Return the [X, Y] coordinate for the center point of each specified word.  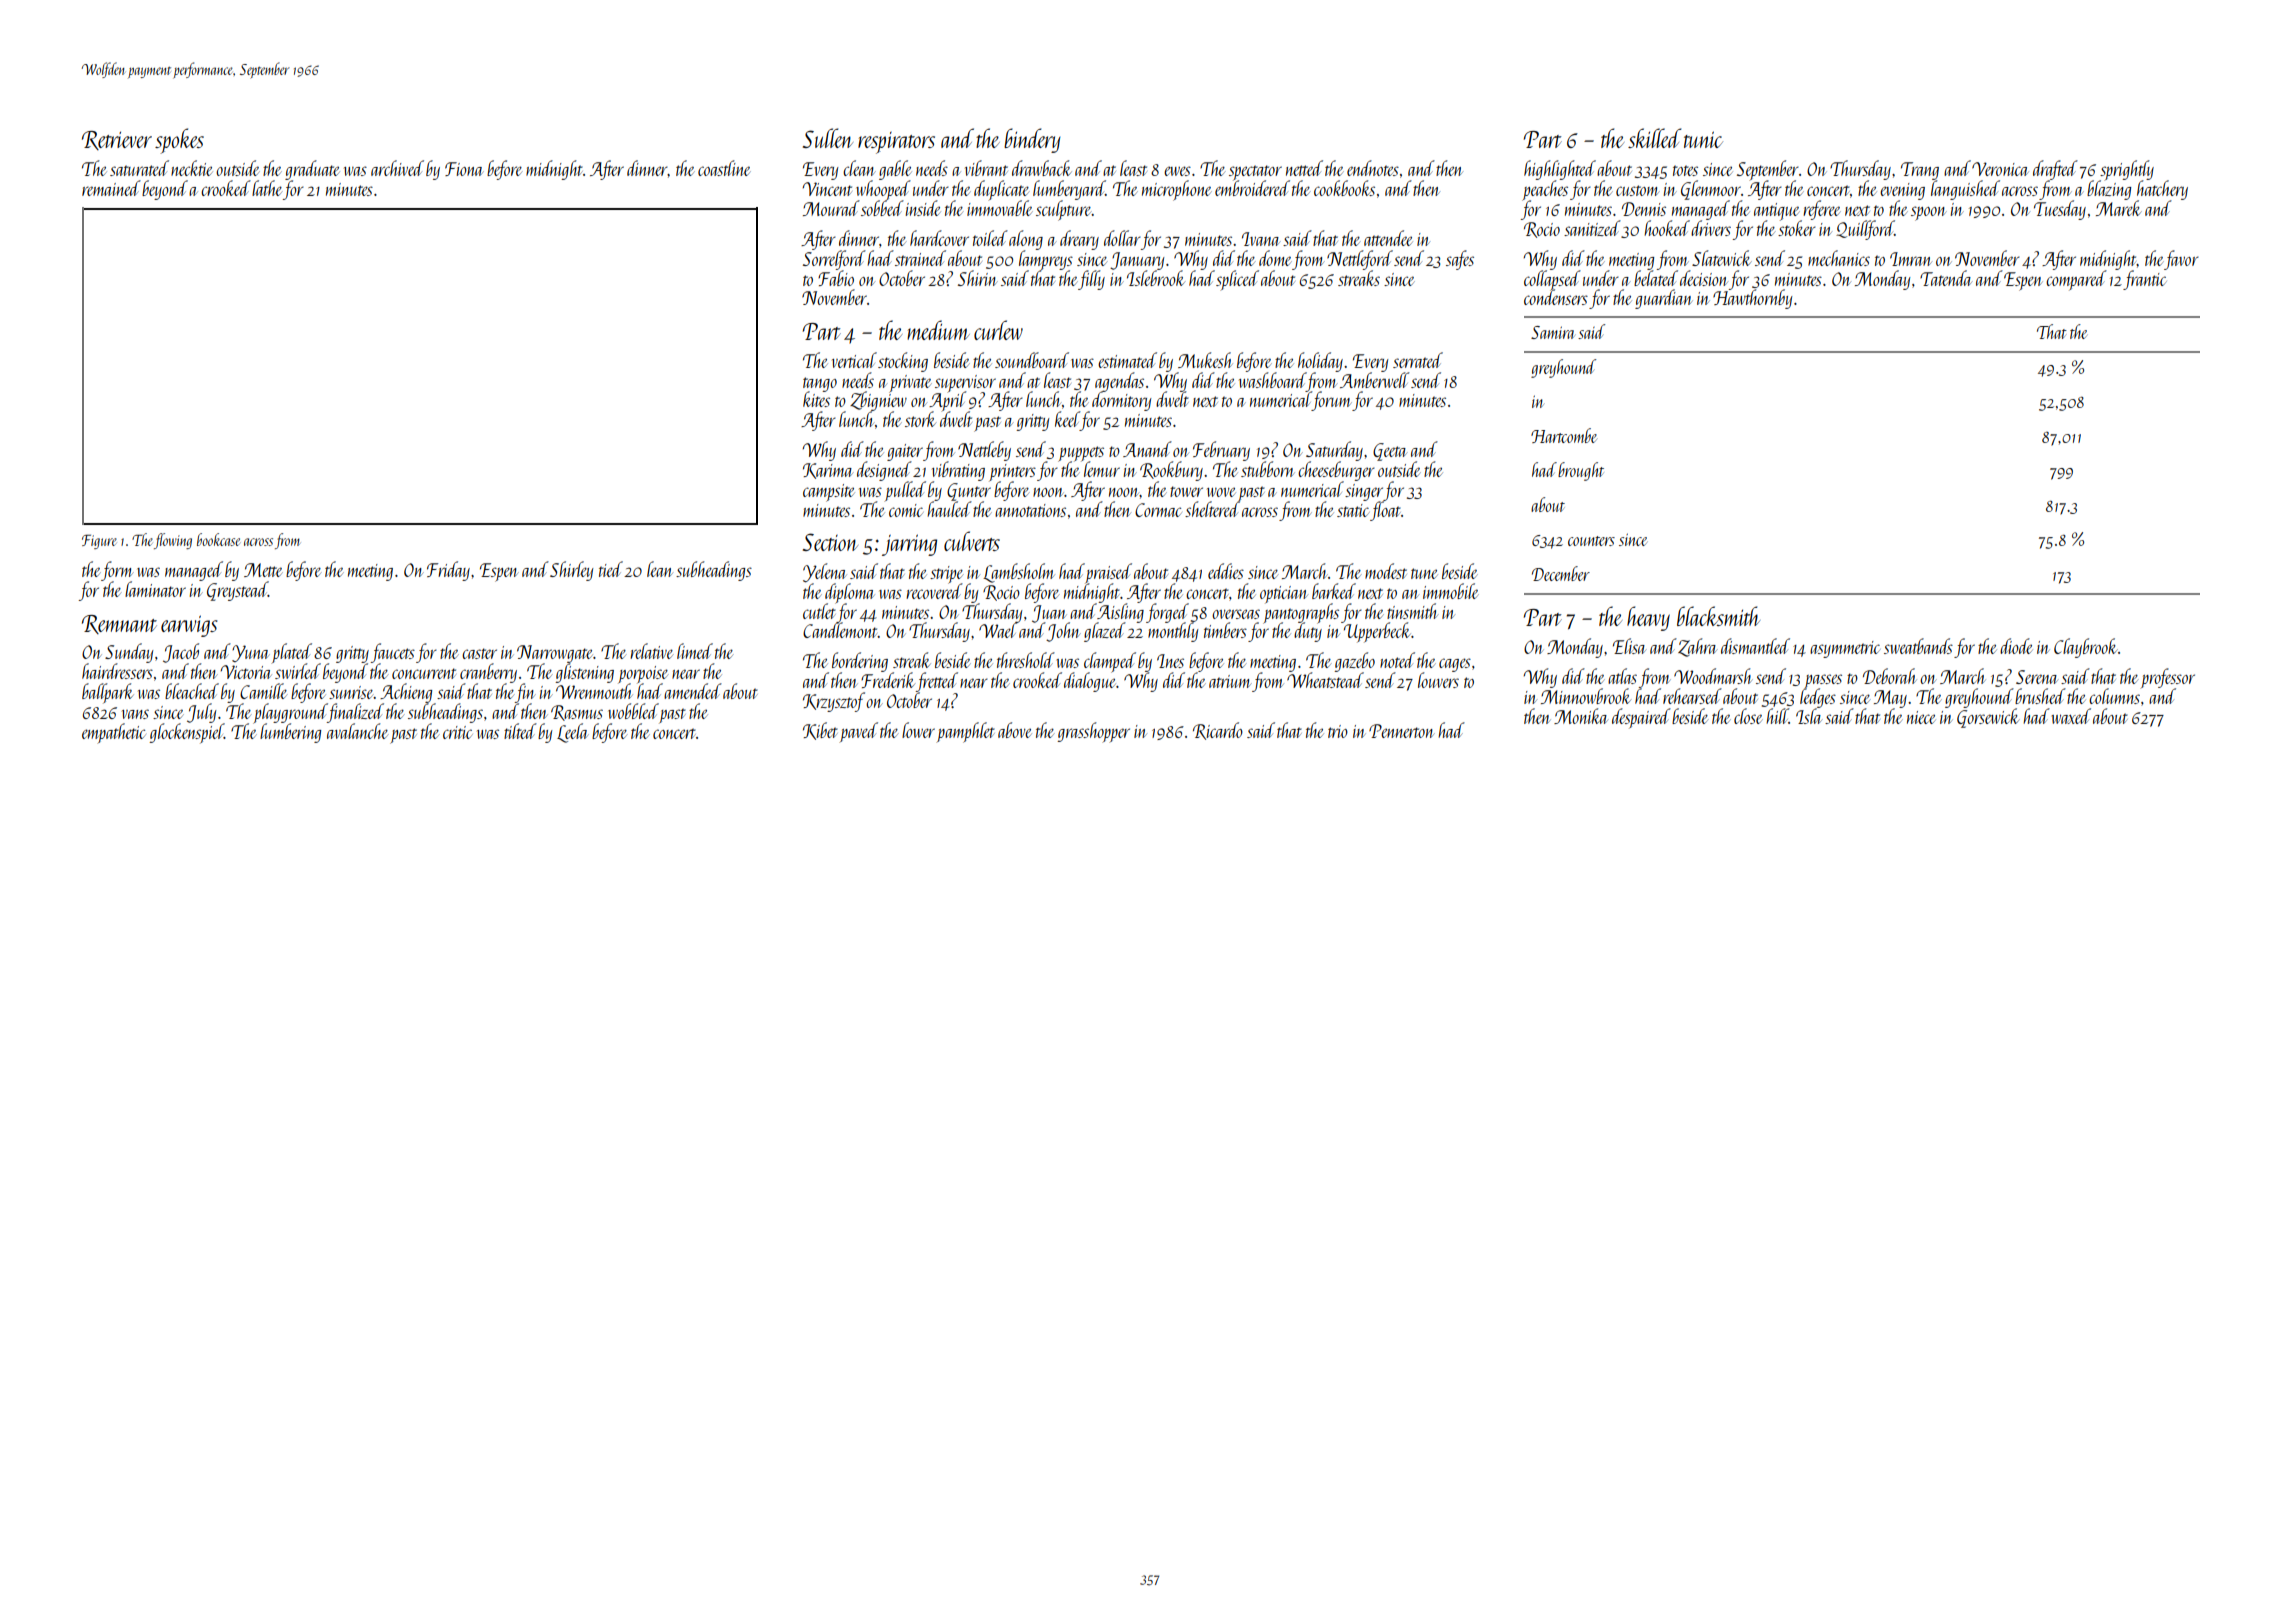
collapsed [1552, 280]
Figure [99, 541]
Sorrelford [834, 260]
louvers [1438, 680]
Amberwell [1374, 380]
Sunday [129, 653]
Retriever [117, 140]
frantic [2145, 280]
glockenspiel [186, 733]
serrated [1418, 360]
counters [1591, 541]
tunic [1703, 139]
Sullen [828, 138]
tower [1186, 491]
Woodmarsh [1713, 676]
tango [820, 384]
